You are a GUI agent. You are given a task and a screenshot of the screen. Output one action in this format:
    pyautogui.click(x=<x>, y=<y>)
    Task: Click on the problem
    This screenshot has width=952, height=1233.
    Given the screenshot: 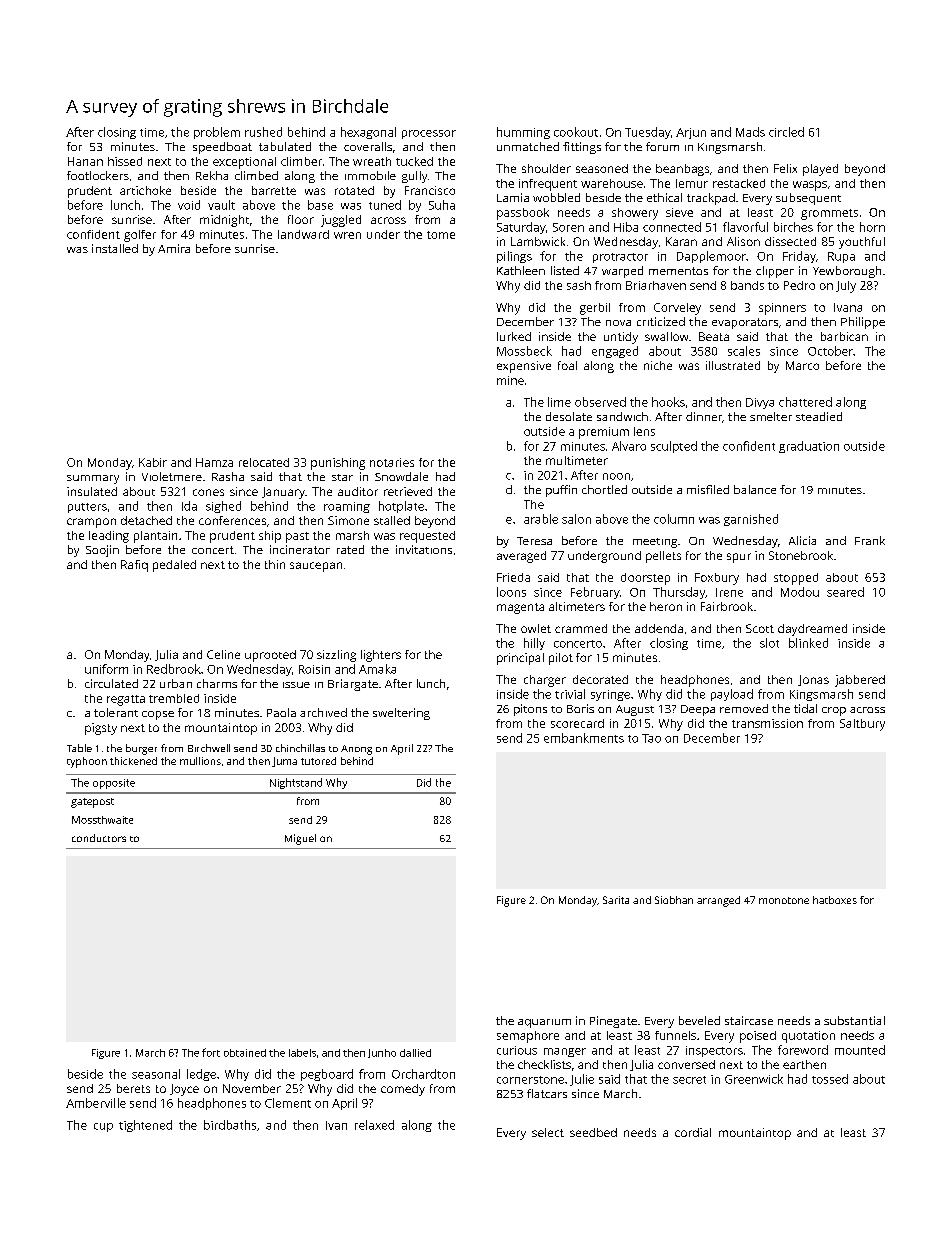 What is the action you would take?
    pyautogui.click(x=217, y=133)
